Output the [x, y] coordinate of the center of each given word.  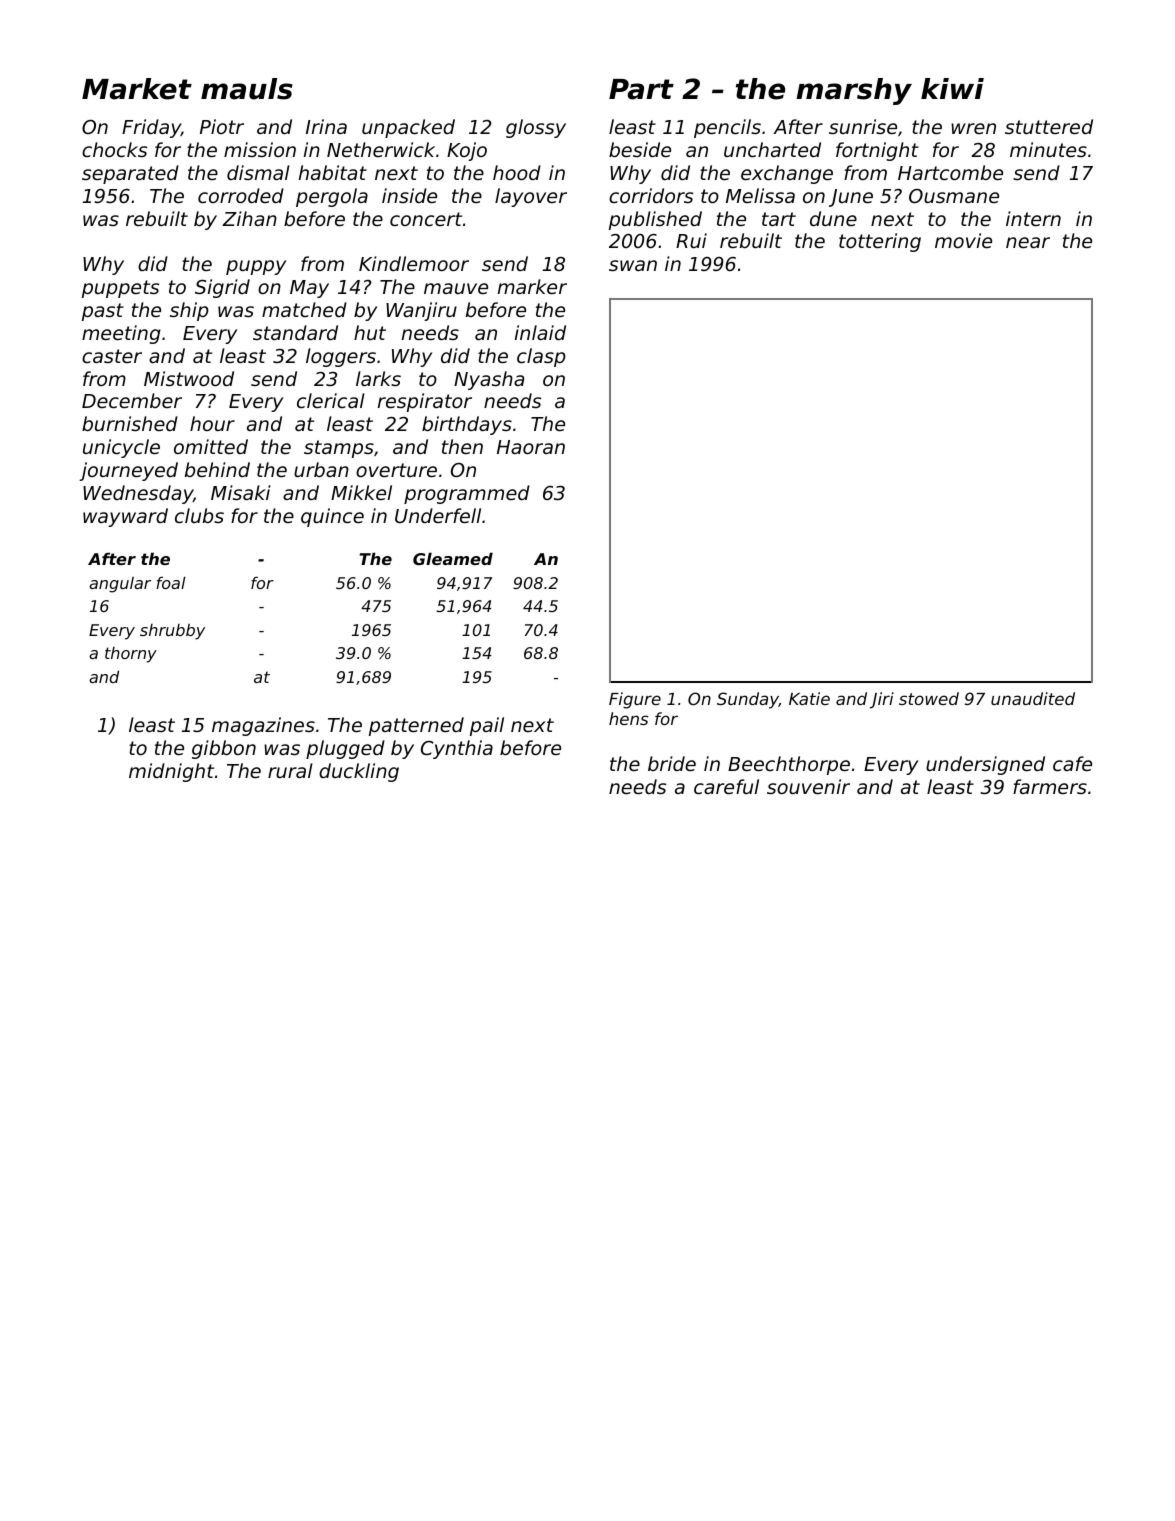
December [132, 400]
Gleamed [453, 558]
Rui [691, 240]
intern [1033, 218]
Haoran [531, 447]
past [103, 312]
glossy [536, 128]
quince [332, 517]
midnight [171, 772]
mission [260, 149]
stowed [929, 698]
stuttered [1049, 126]
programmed [467, 494]
